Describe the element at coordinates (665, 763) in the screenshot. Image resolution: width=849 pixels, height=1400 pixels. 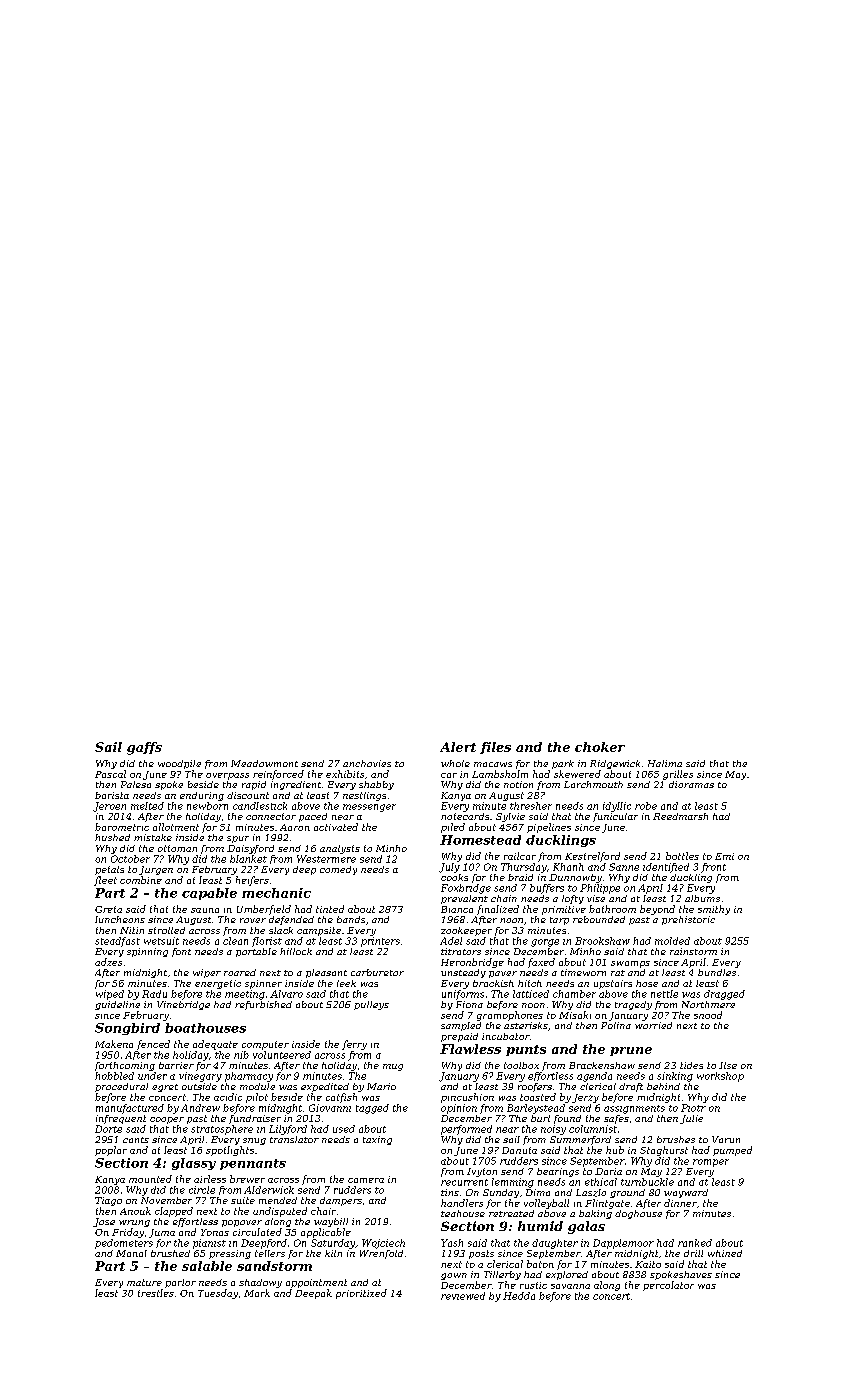
I see `Halima` at that location.
